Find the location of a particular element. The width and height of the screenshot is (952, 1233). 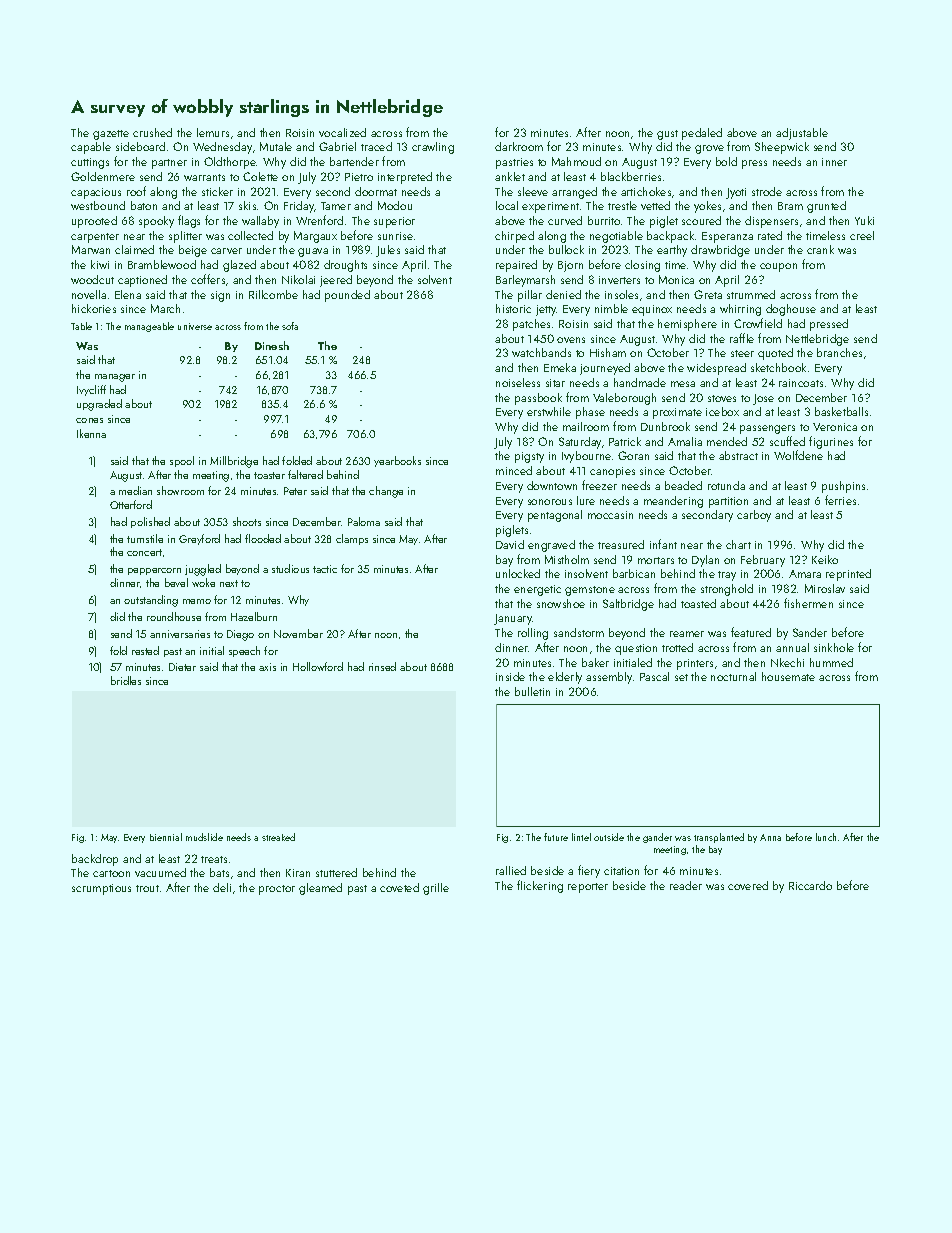

tactic is located at coordinates (325, 569).
